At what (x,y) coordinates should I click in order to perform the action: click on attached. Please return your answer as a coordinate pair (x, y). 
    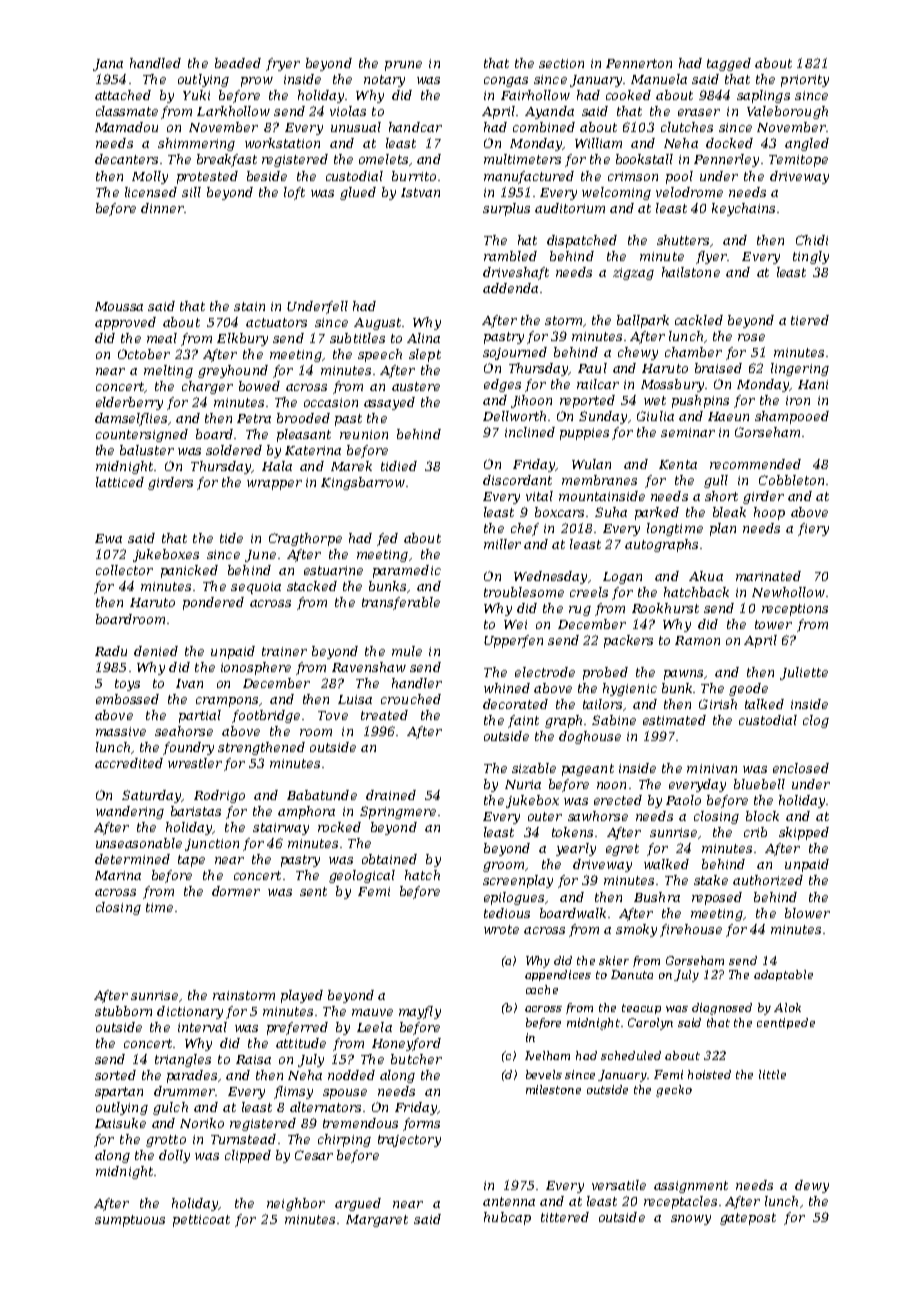
    Looking at the image, I should click on (123, 95).
